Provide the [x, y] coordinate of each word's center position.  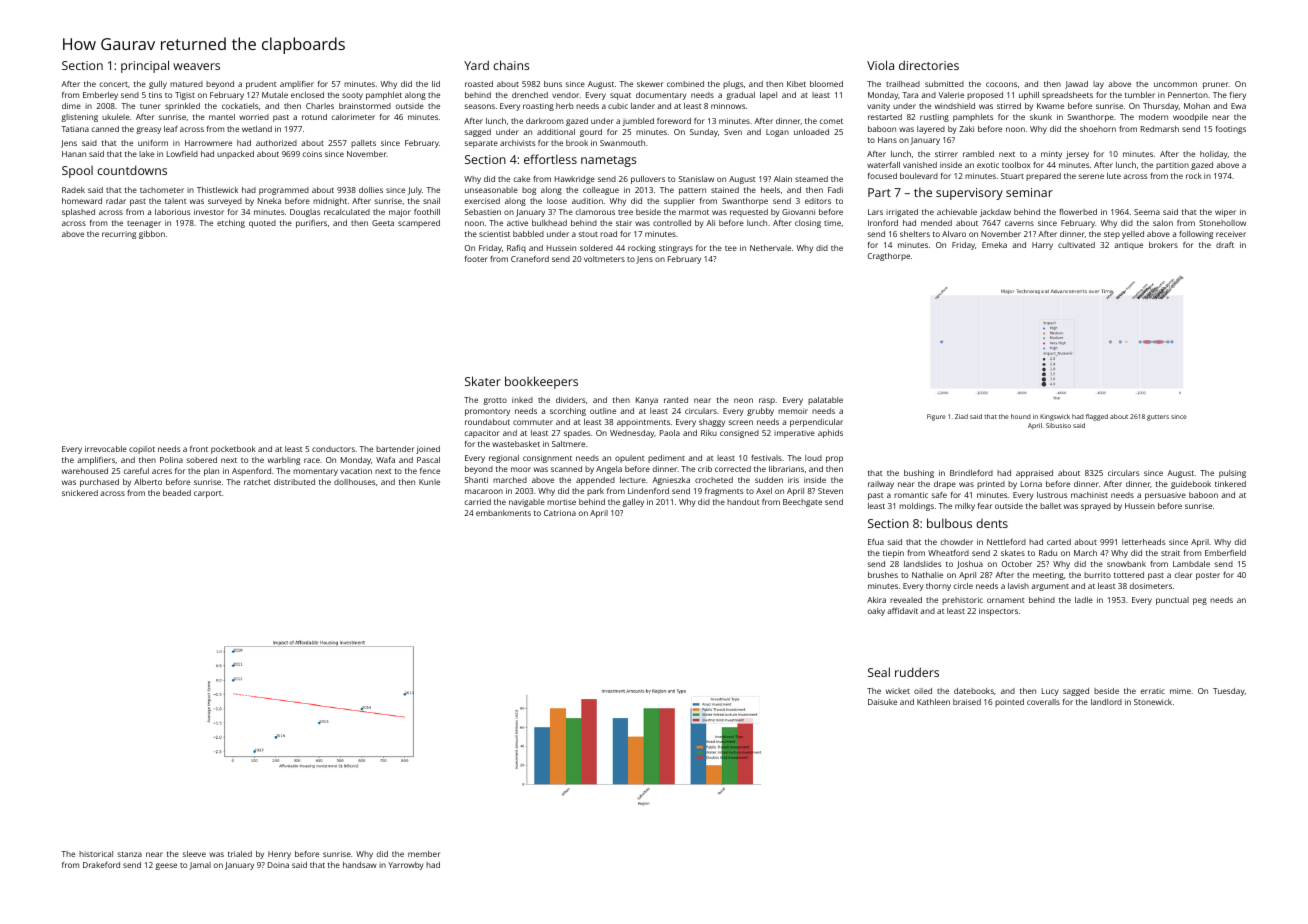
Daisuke [882, 702]
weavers [196, 66]
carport [208, 494]
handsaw [360, 865]
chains [511, 65]
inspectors [998, 612]
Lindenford [648, 491]
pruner [1216, 85]
